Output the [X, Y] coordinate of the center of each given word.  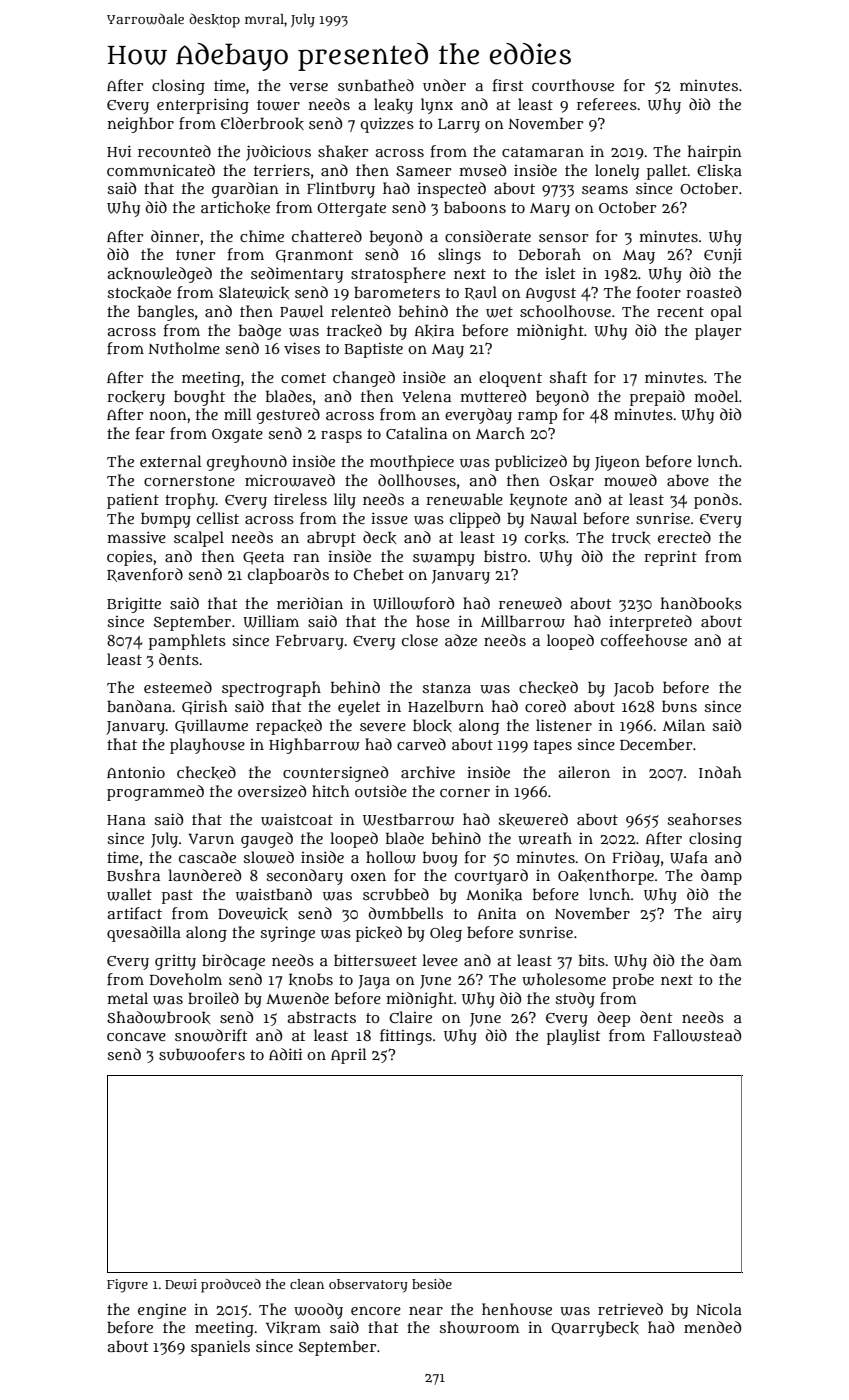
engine [162, 1311]
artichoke [235, 207]
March [500, 433]
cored [545, 706]
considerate [488, 236]
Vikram [293, 1327]
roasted [713, 292]
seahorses [704, 819]
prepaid [657, 398]
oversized [272, 791]
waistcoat [297, 819]
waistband [274, 894]
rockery [136, 398]
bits [592, 960]
